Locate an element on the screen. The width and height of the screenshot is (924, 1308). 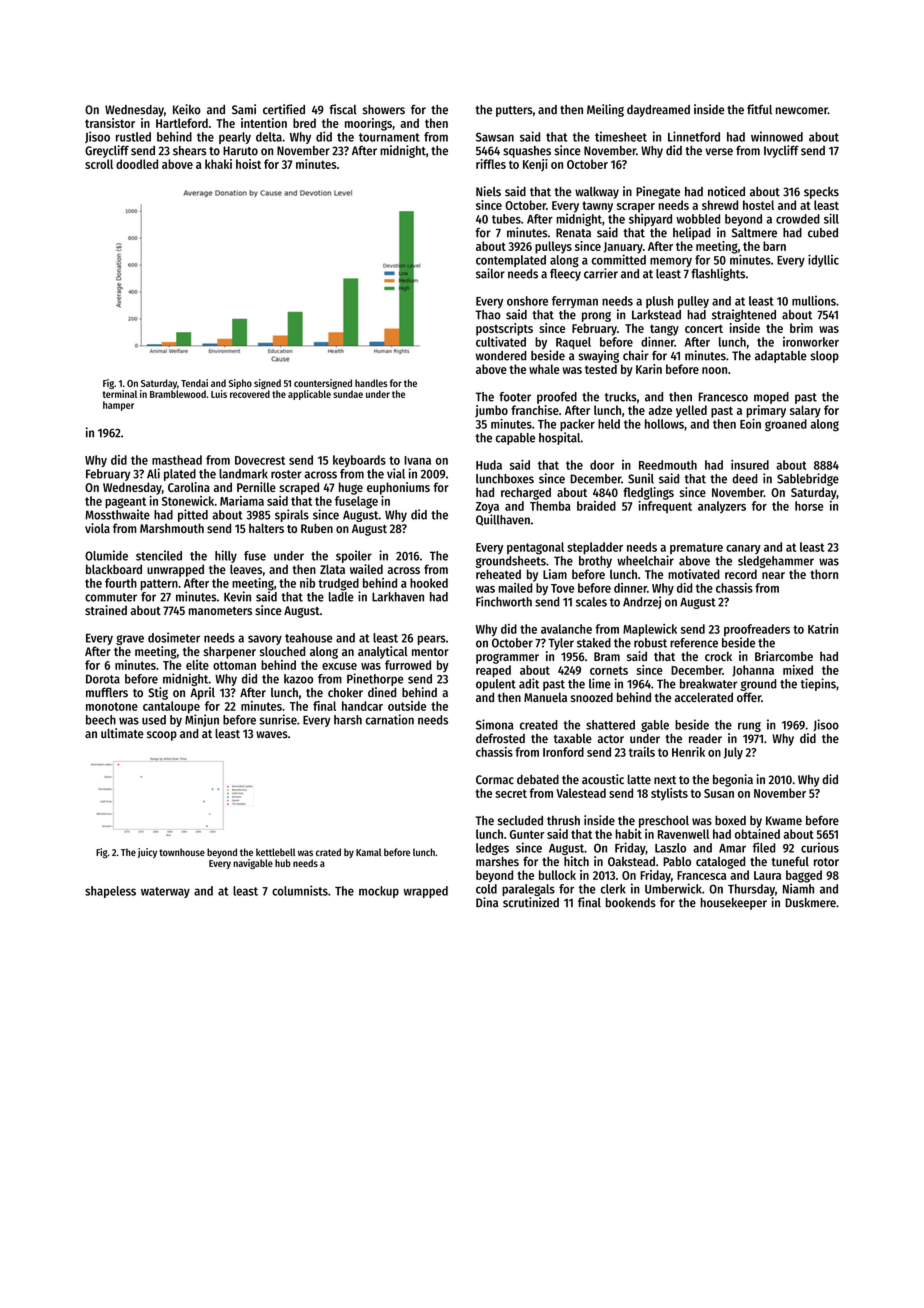
ledges is located at coordinates (492, 849).
